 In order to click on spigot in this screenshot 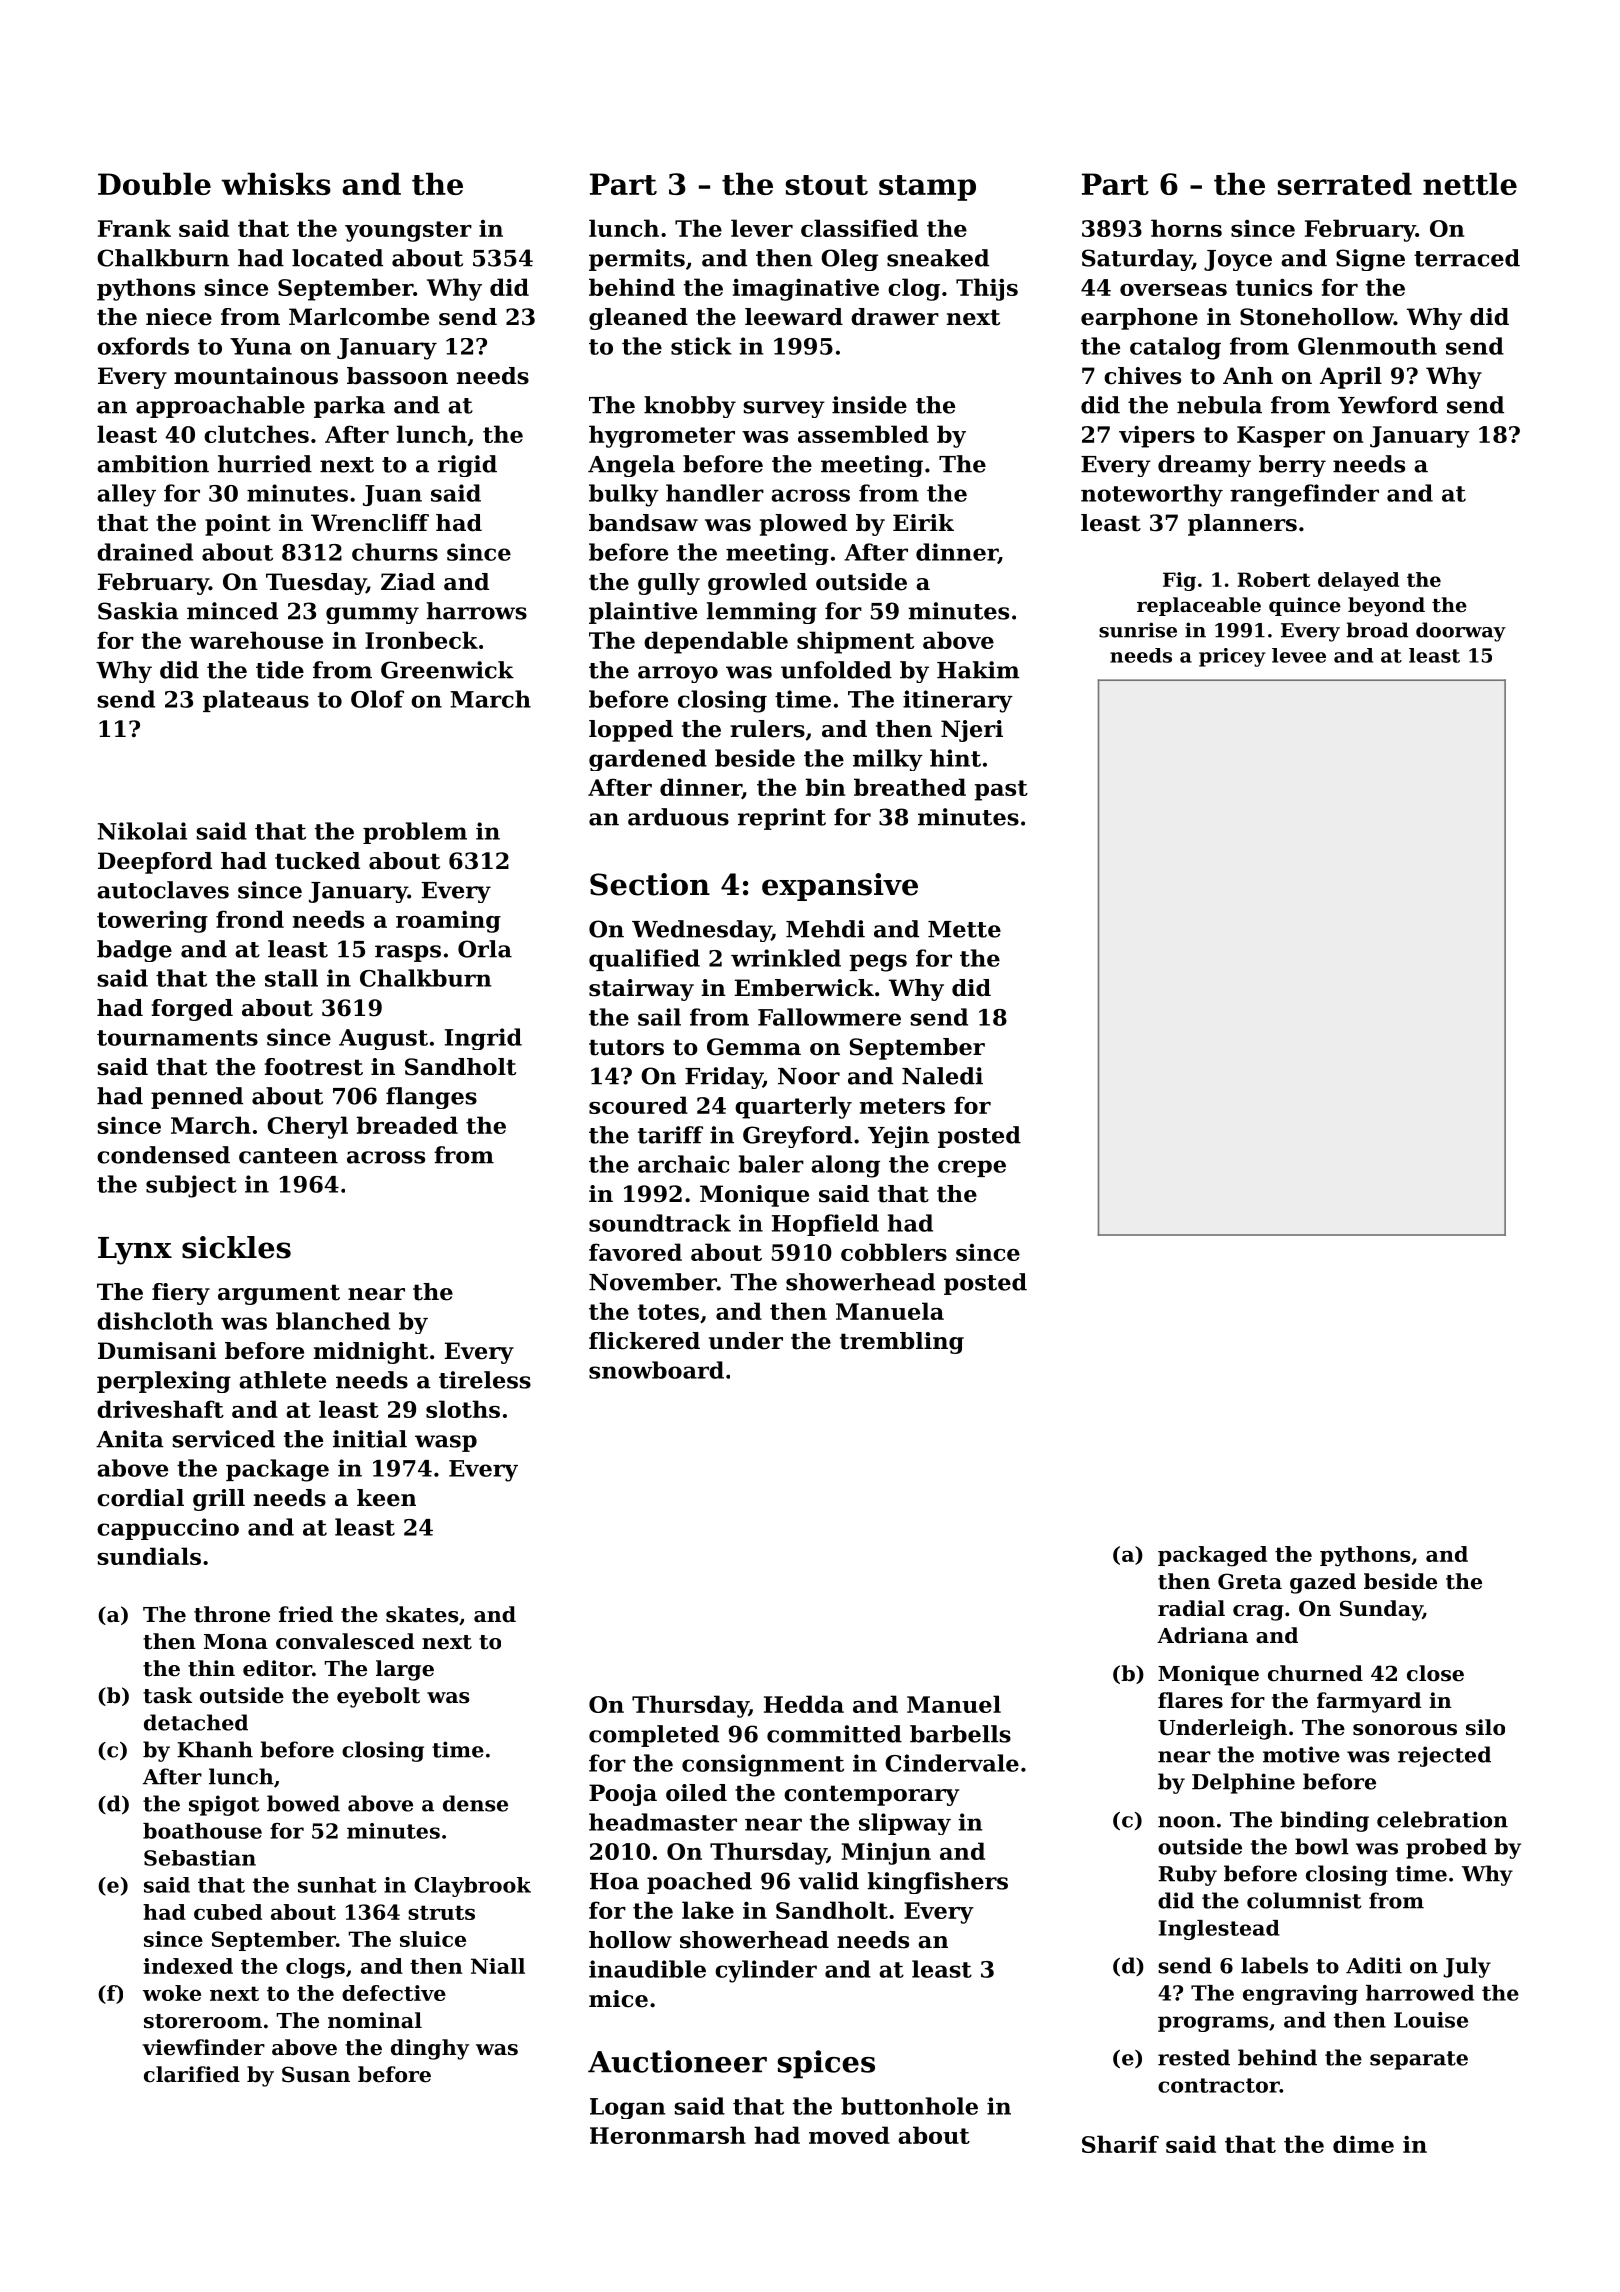, I will do `click(224, 1805)`.
